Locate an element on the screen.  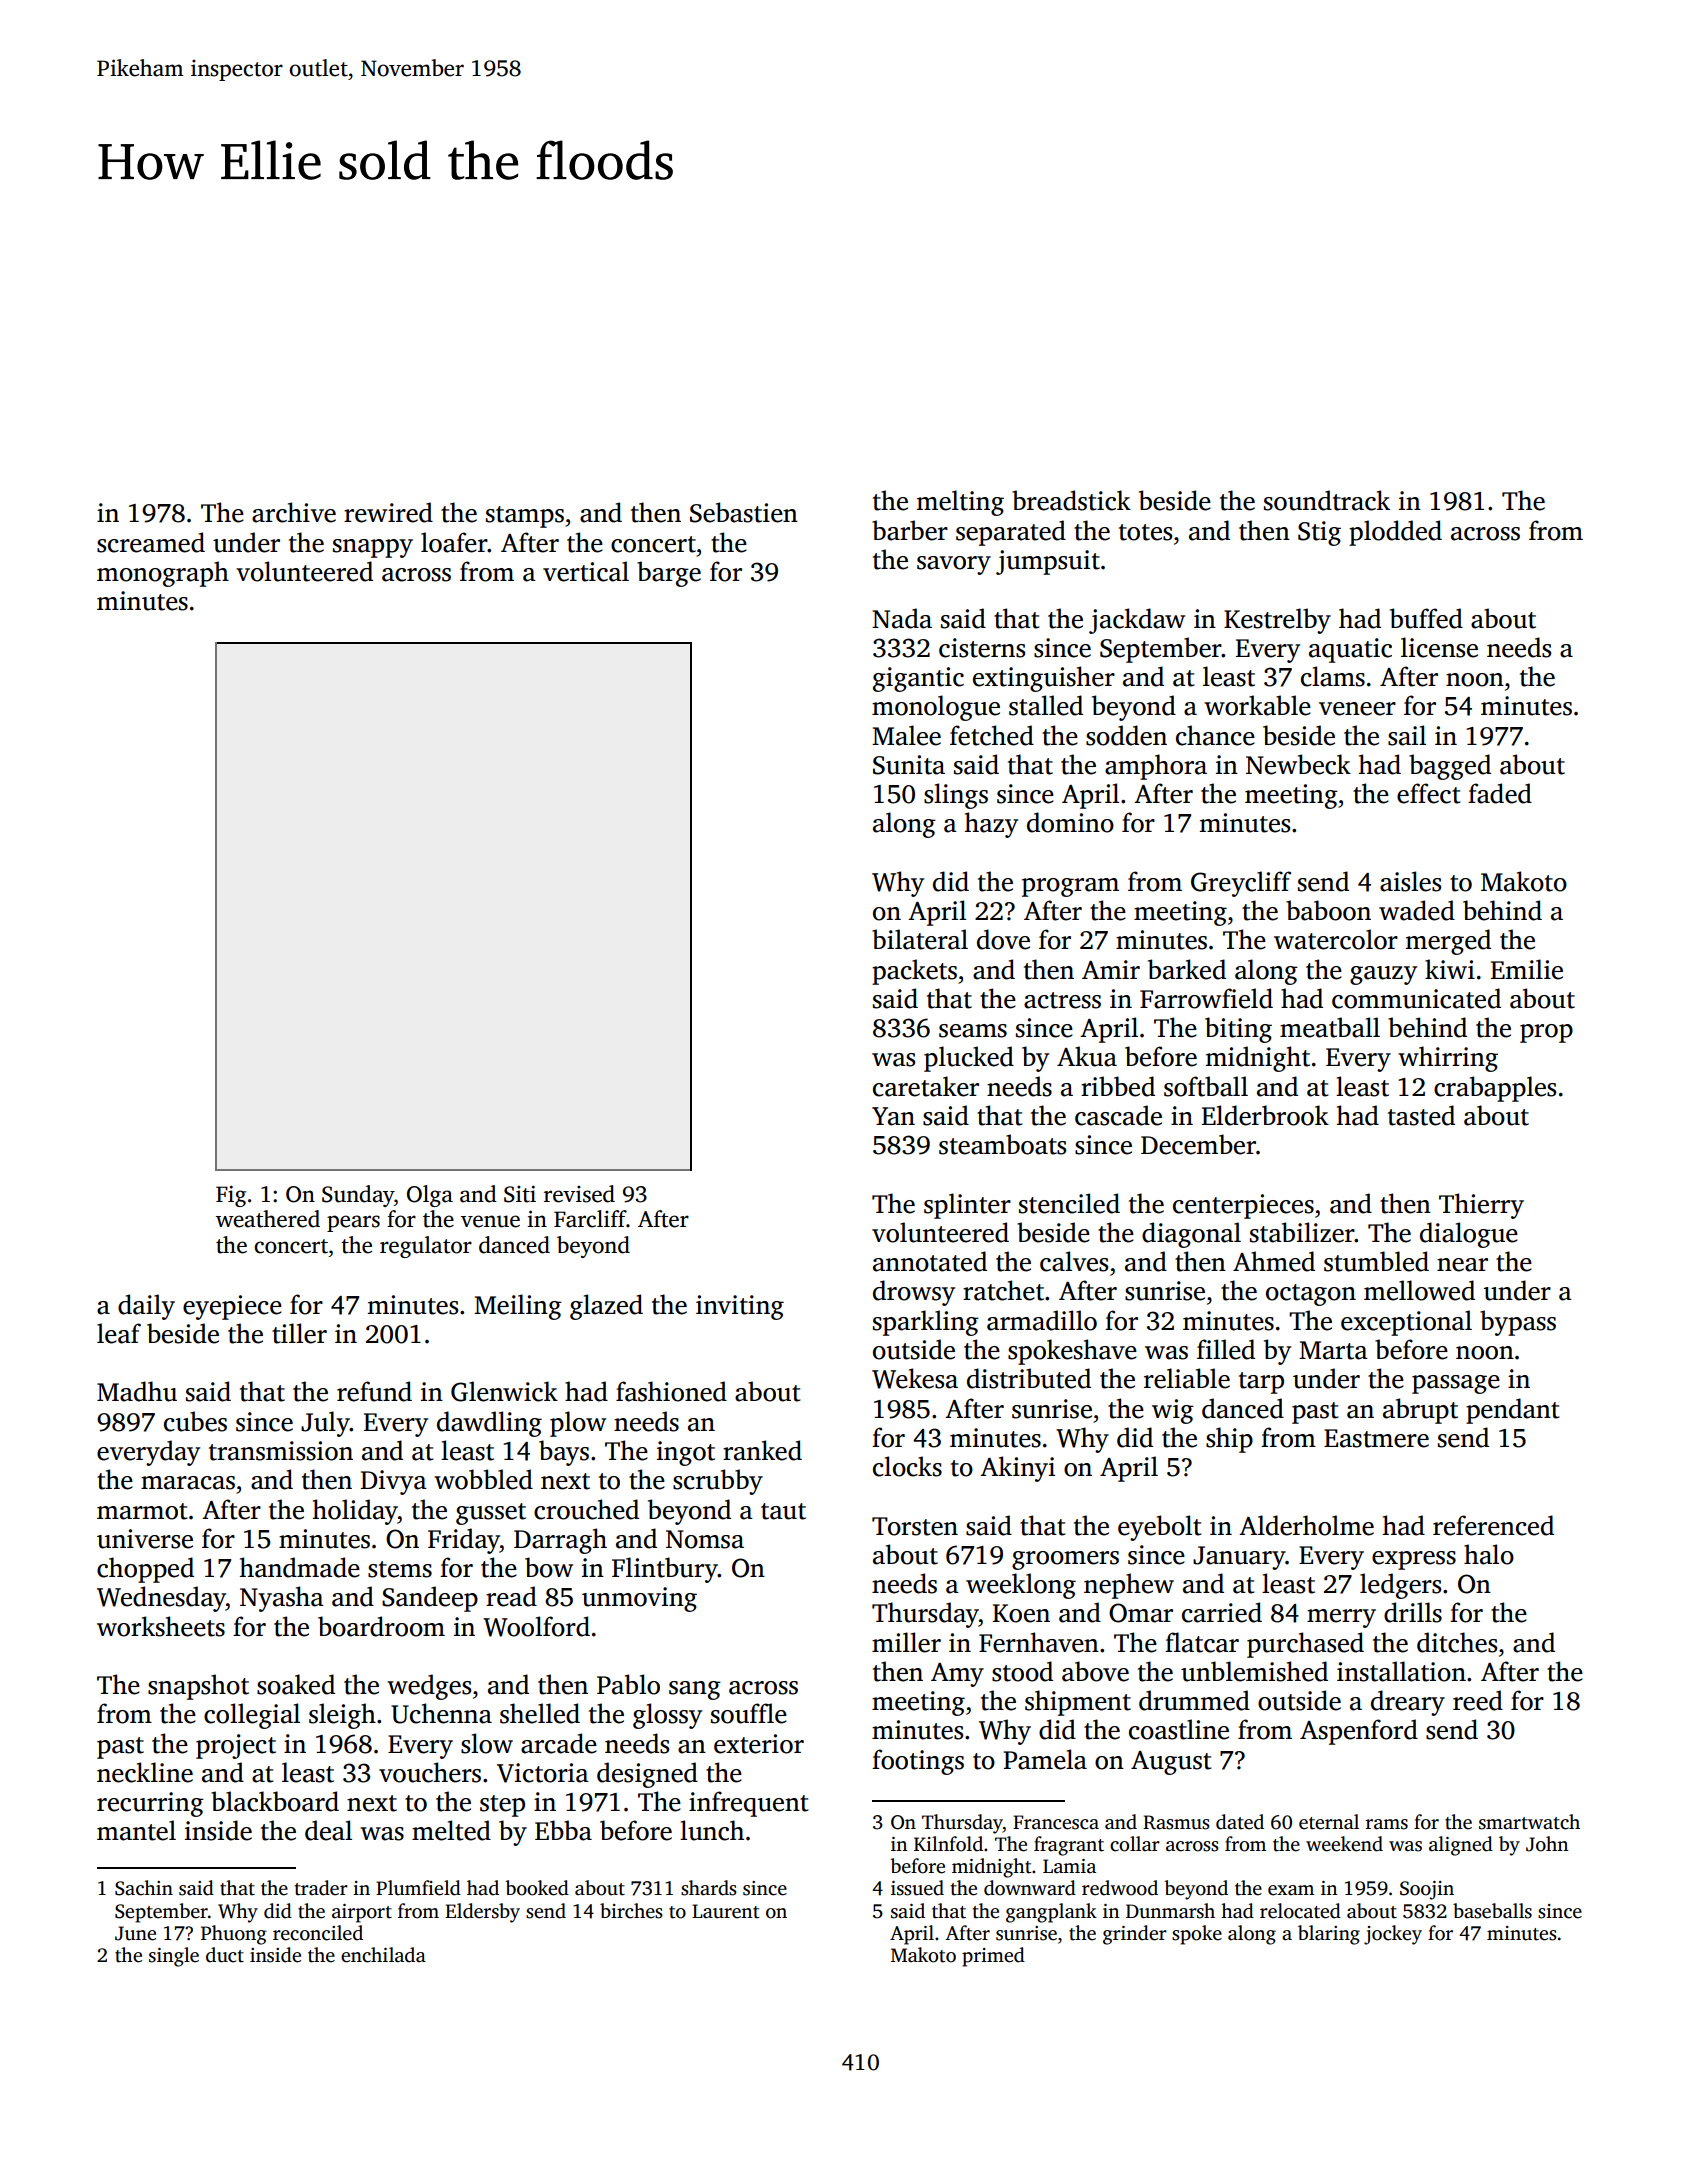
bilateral is located at coordinates (920, 939).
